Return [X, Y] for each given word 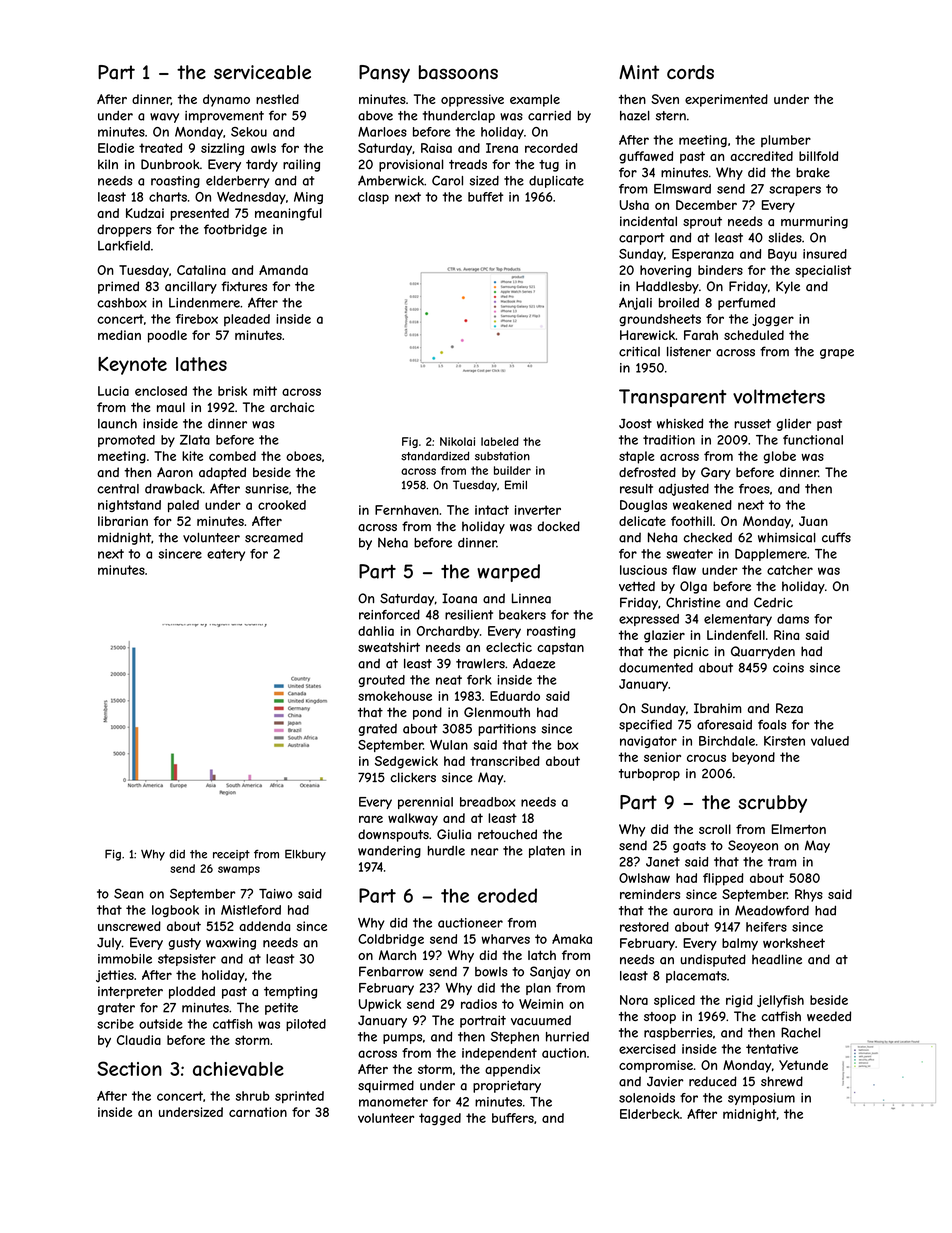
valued [830, 741]
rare [371, 819]
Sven [665, 99]
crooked [282, 505]
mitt [265, 391]
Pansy [384, 74]
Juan [813, 521]
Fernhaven [407, 510]
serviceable [262, 72]
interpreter [130, 992]
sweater [689, 554]
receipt [231, 855]
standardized [435, 456]
